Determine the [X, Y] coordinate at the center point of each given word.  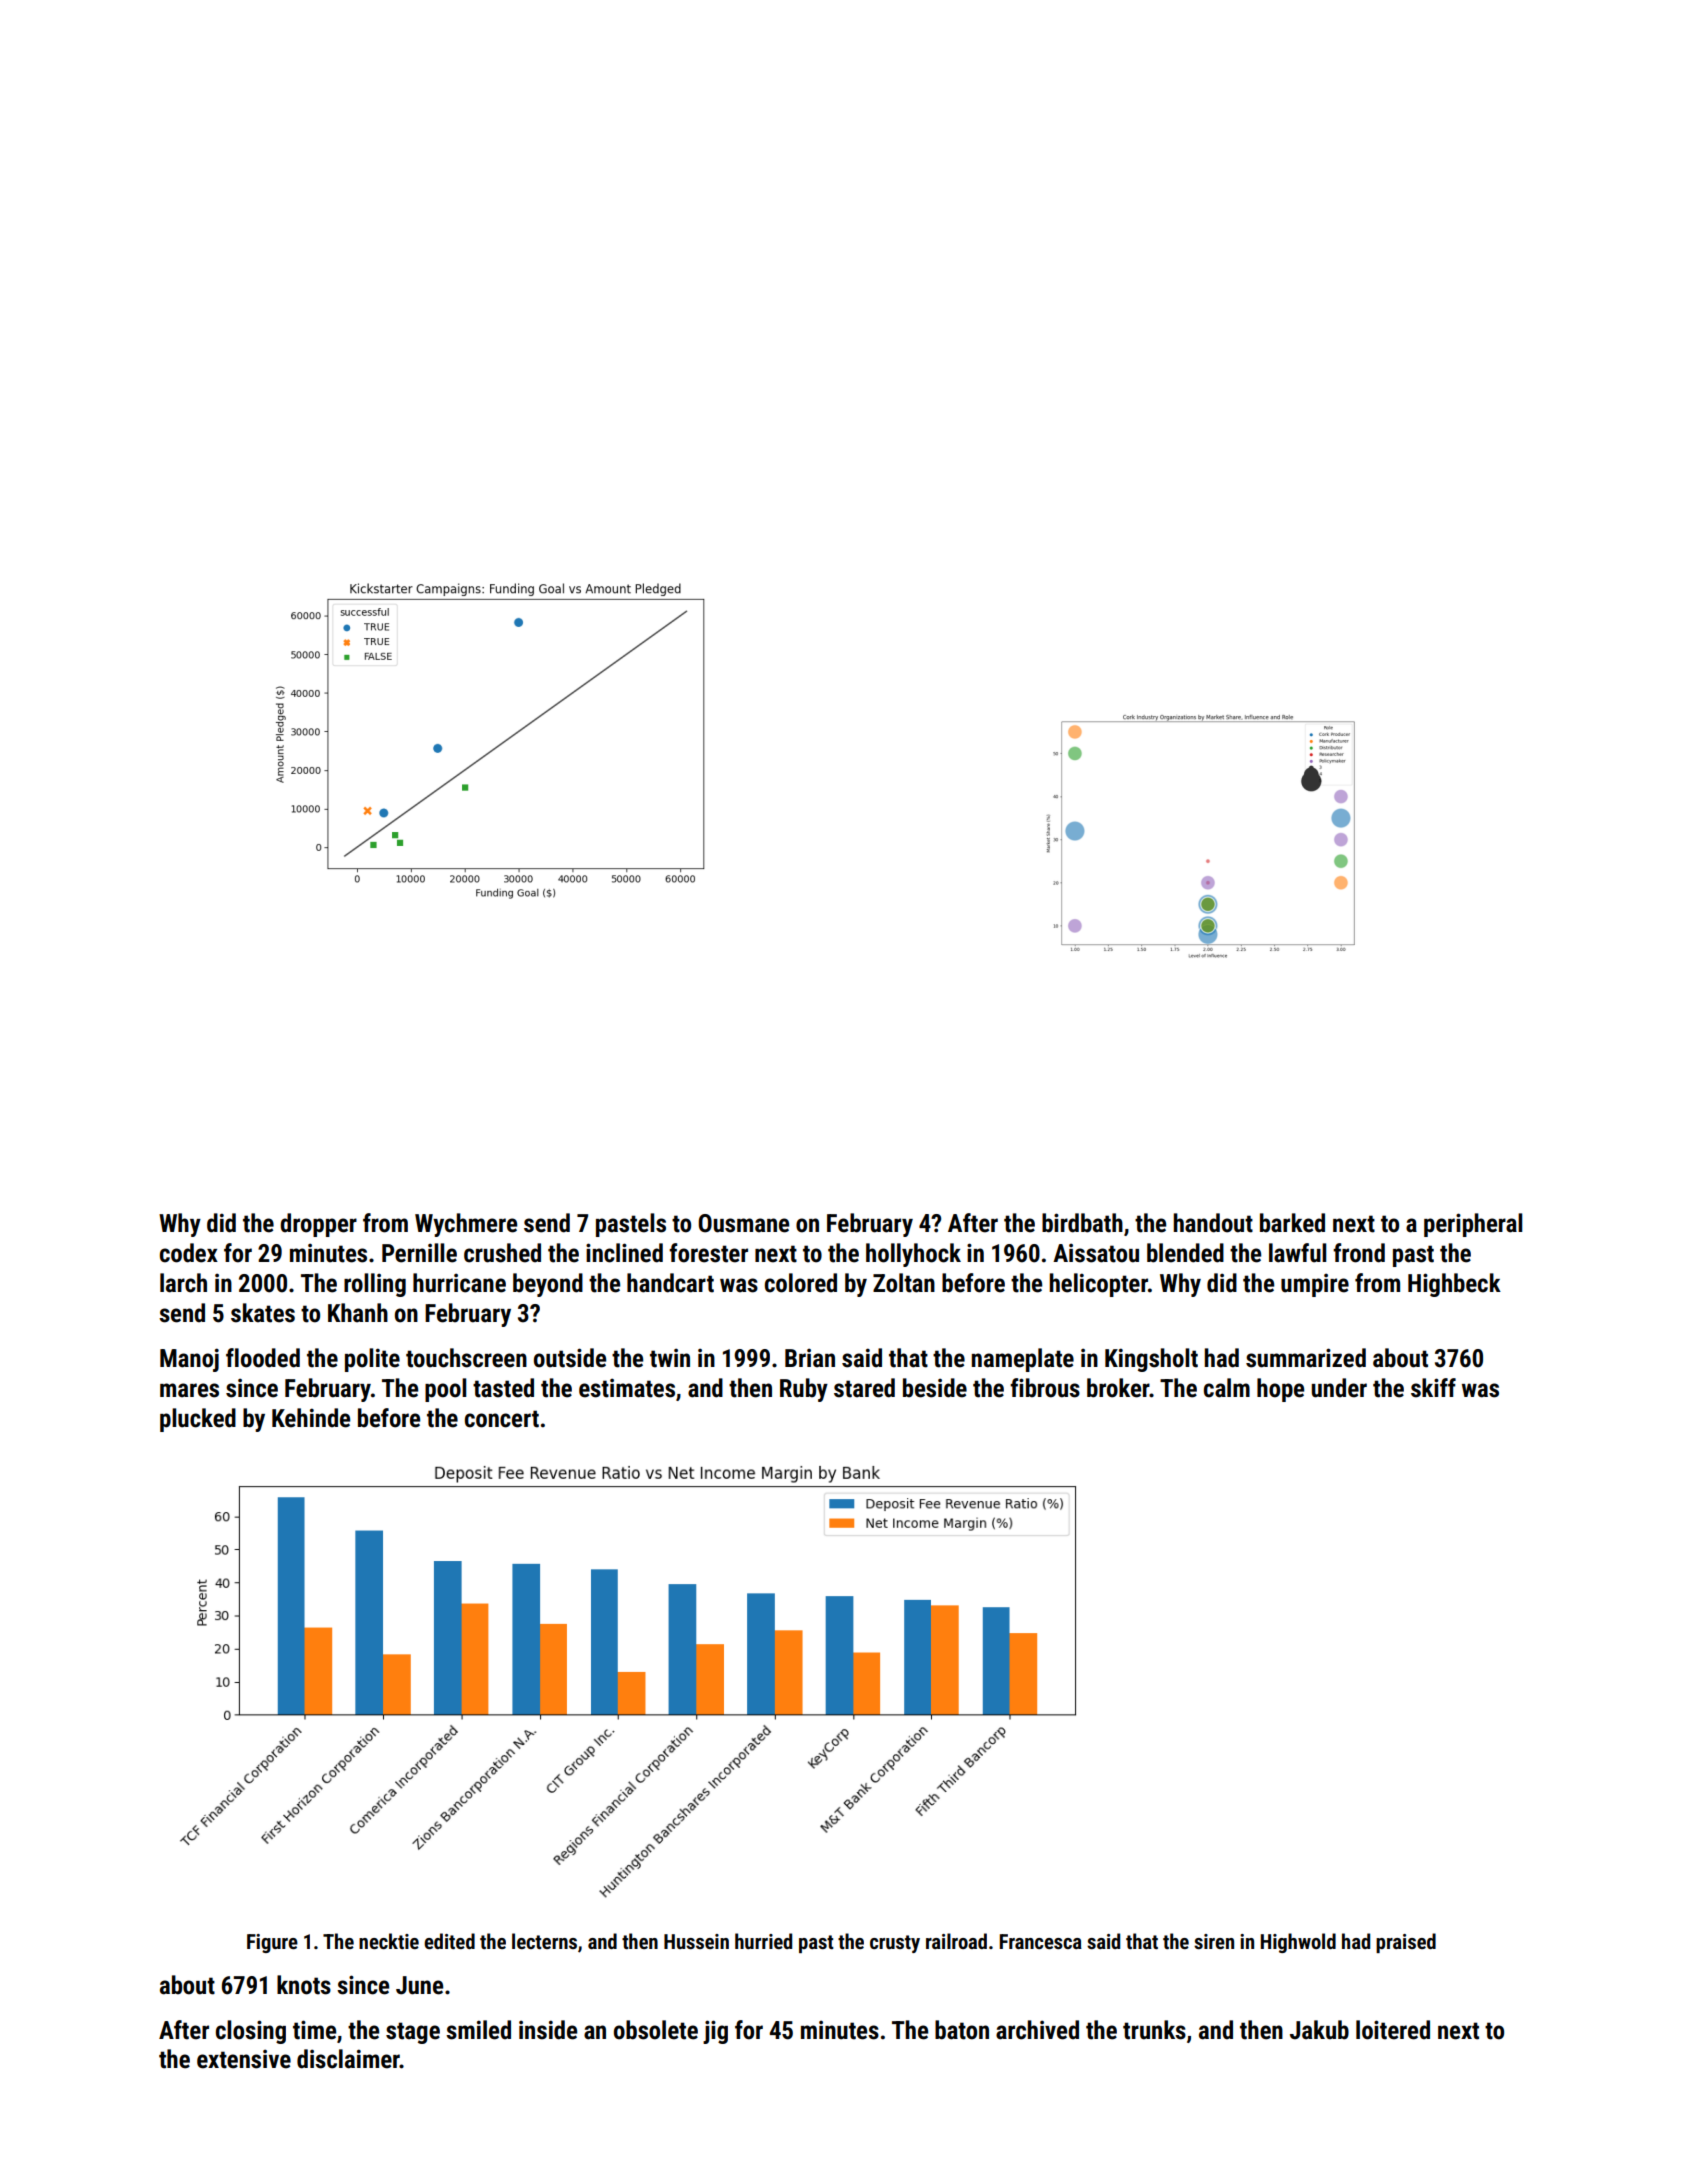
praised [1406, 1943]
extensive [244, 2059]
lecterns [544, 1941]
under [1339, 1388]
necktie [389, 1941]
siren [1214, 1941]
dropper [318, 1225]
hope [1280, 1390]
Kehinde [311, 1418]
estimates [627, 1388]
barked [1292, 1223]
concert [502, 1419]
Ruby [804, 1390]
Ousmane [743, 1223]
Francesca [1041, 1941]
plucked [198, 1420]
